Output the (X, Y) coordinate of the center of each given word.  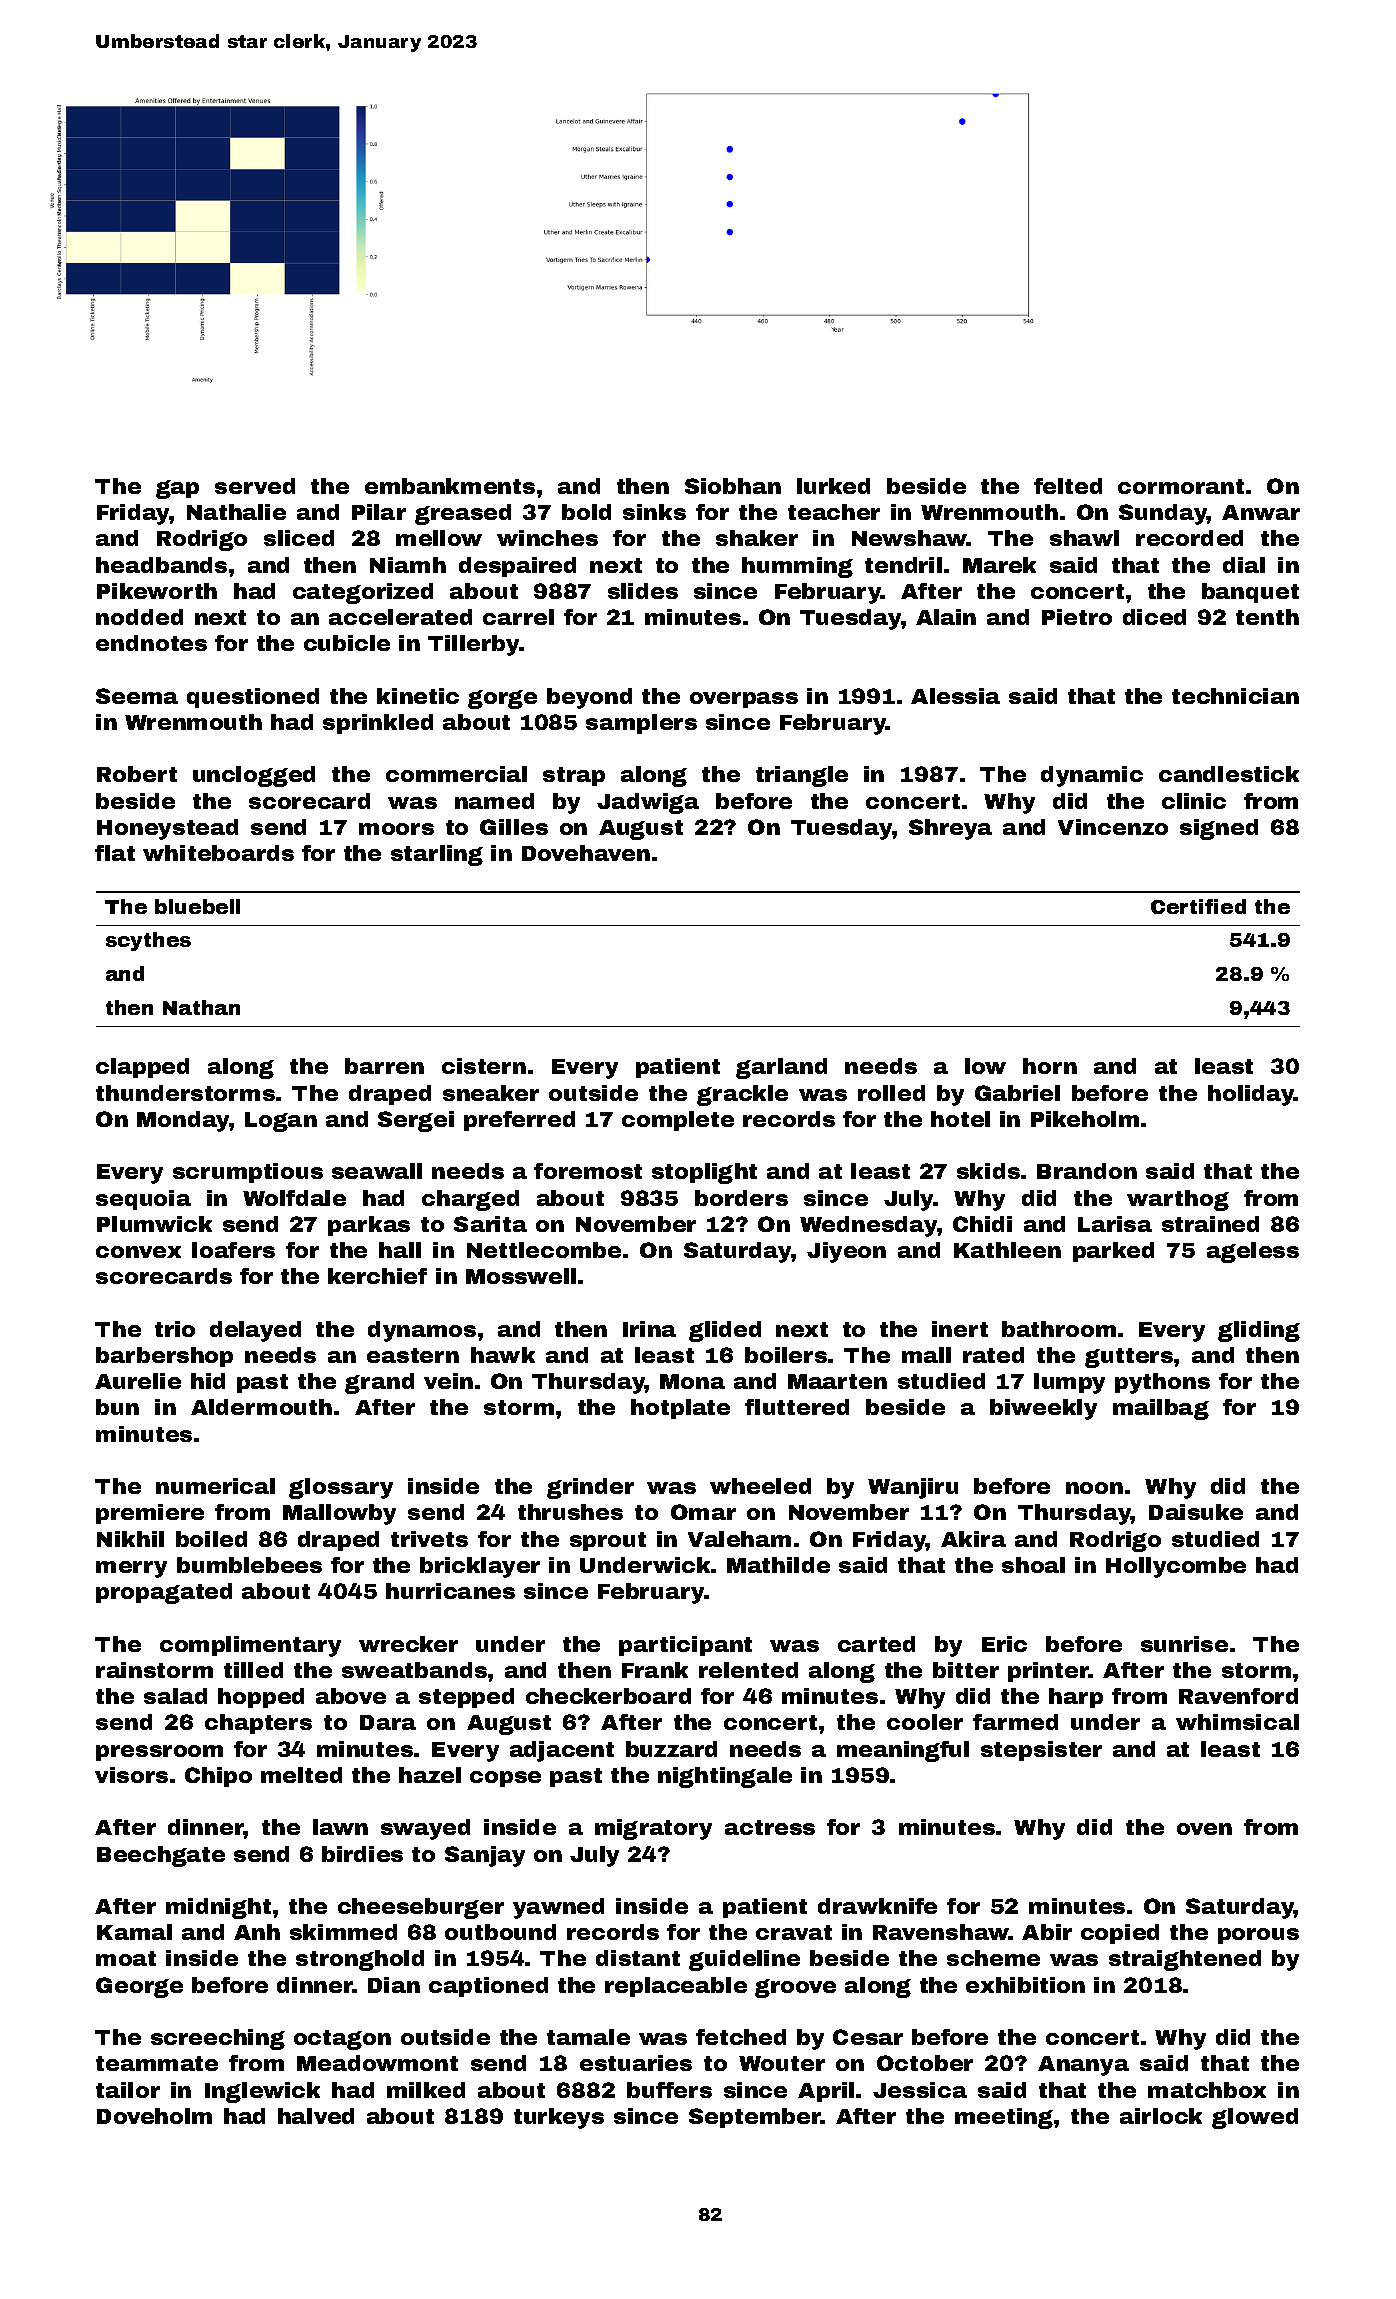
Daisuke (1196, 1512)
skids (988, 1171)
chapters (258, 1724)
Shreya (950, 829)
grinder (590, 1488)
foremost (588, 1171)
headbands (161, 565)
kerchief (377, 1276)
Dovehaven (586, 853)
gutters (1129, 1358)
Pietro (1077, 617)
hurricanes (450, 1591)
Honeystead (167, 829)
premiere (150, 1514)
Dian (394, 1985)
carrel (518, 617)
